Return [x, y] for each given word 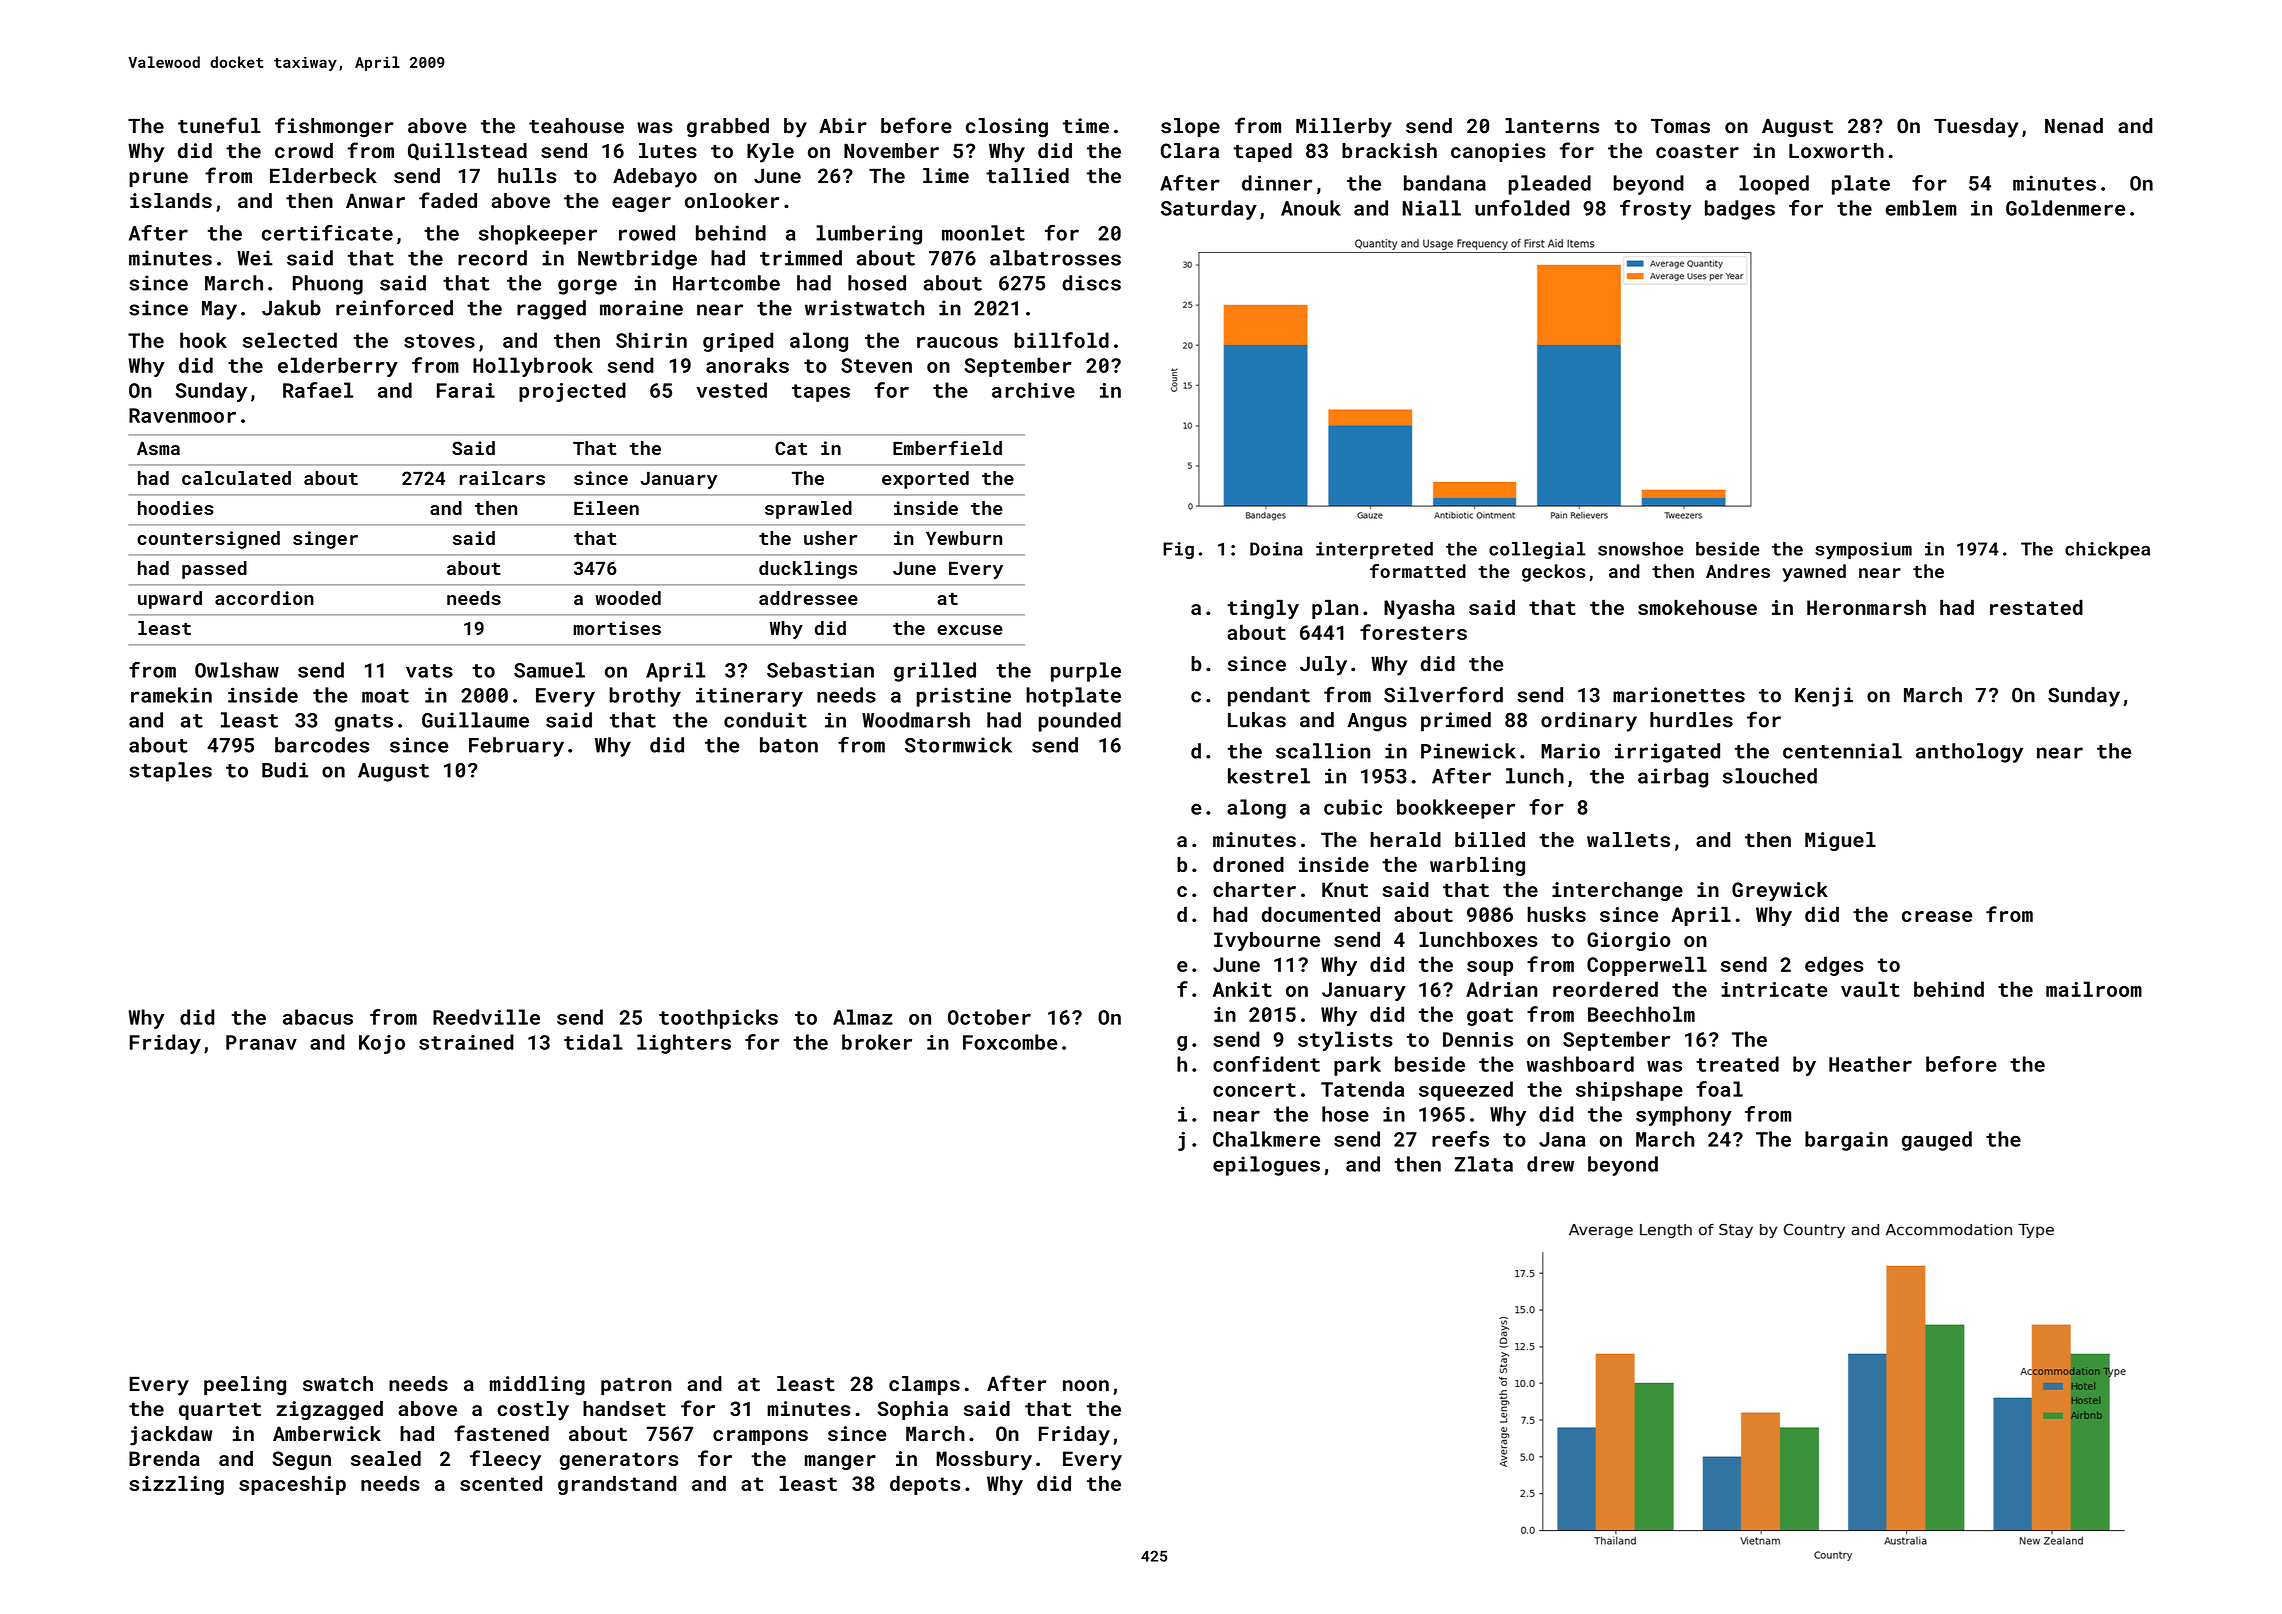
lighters [684, 1044]
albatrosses [1055, 258]
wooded [628, 598]
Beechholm [1641, 1014]
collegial [1537, 550]
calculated [236, 478]
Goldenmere [2065, 208]
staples [170, 772]
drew [1550, 1164]
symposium [1863, 551]
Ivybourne [1267, 941]
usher [830, 538]
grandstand [617, 1485]
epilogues [1266, 1166]
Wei [255, 258]
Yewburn [964, 538]
